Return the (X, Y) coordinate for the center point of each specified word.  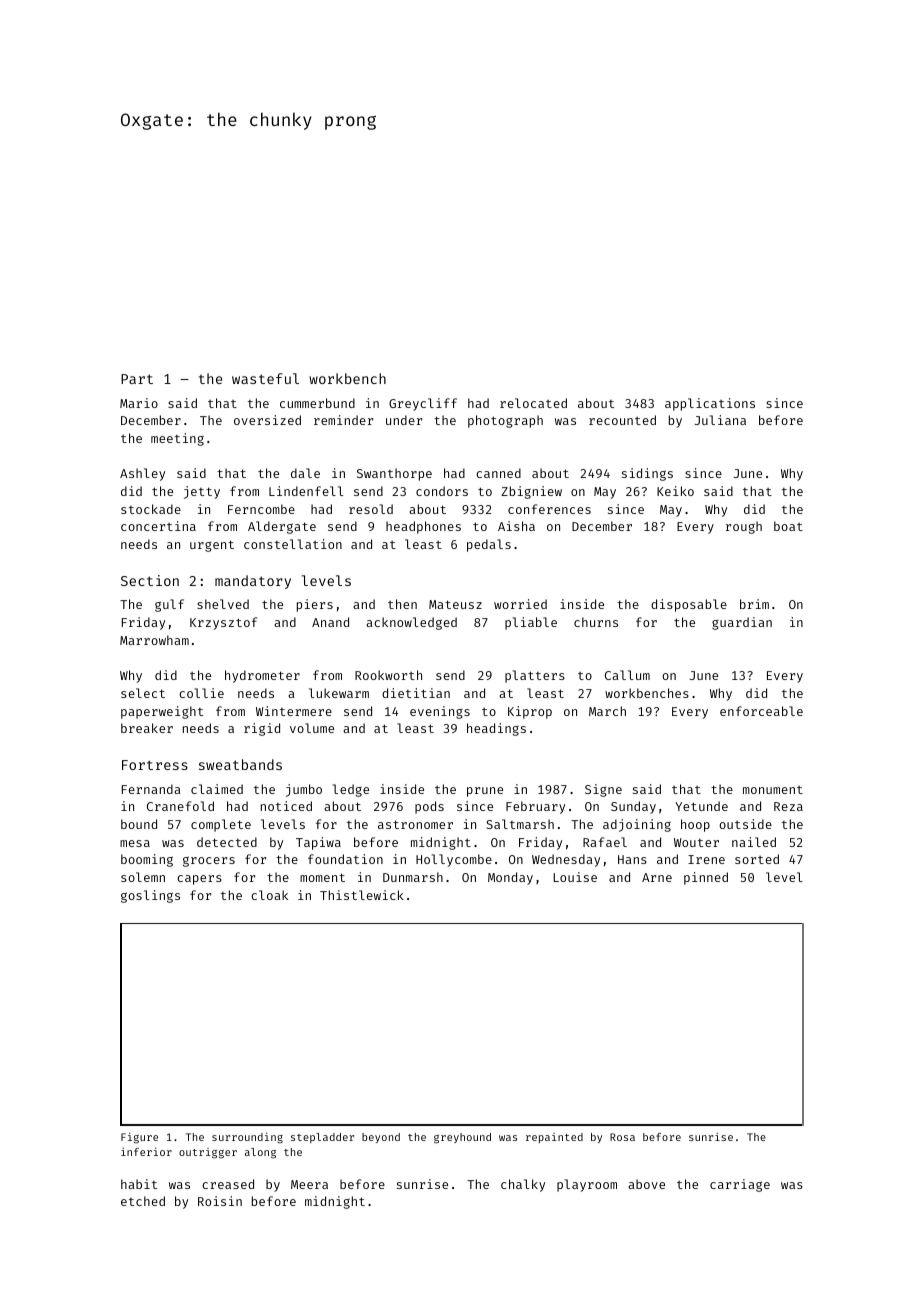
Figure (139, 1138)
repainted (554, 1138)
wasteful (265, 378)
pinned (706, 878)
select (143, 693)
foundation (345, 859)
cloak (269, 895)
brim (754, 604)
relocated (533, 403)
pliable (531, 623)
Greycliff (423, 404)
